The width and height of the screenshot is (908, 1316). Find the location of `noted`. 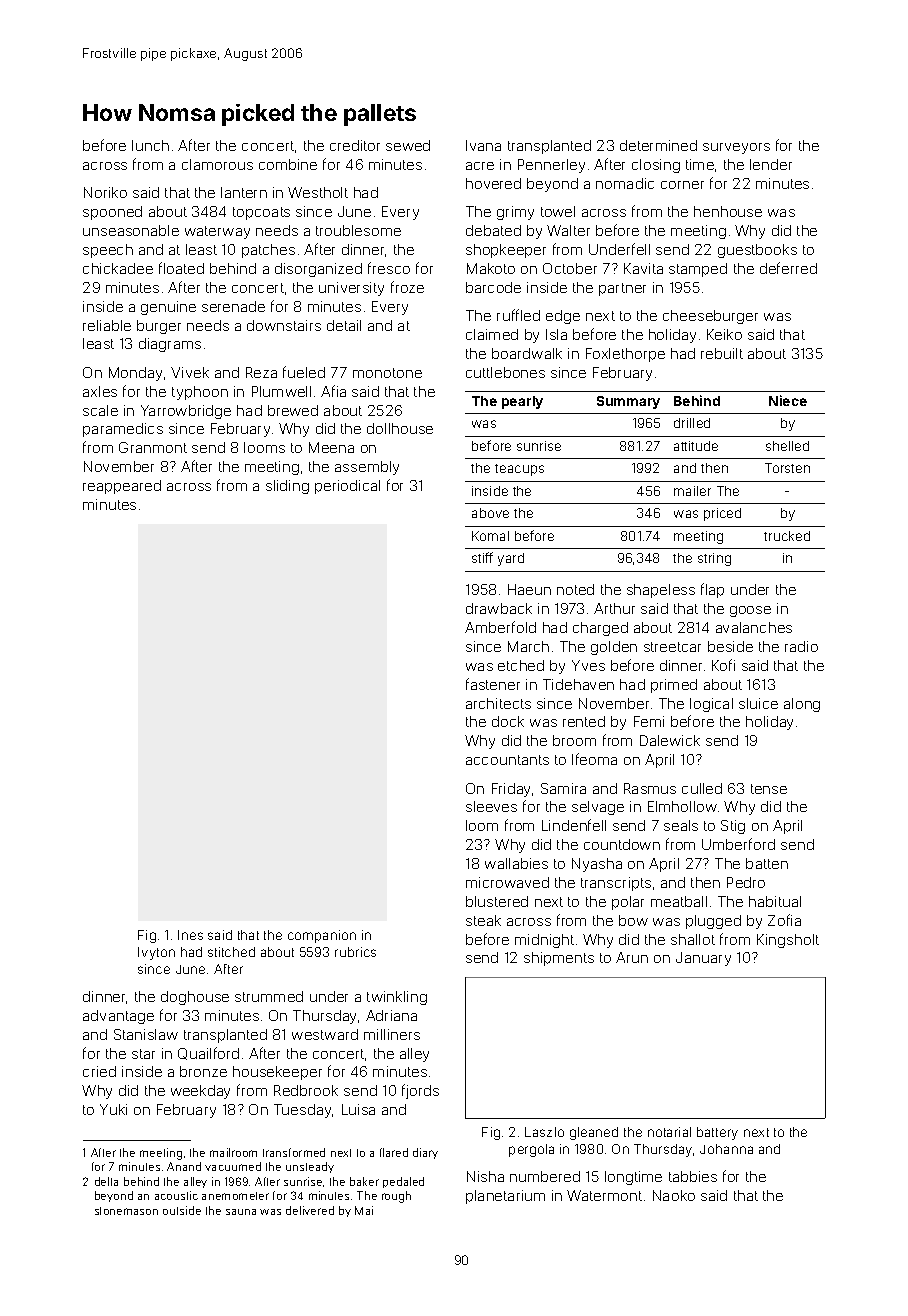

noted is located at coordinates (575, 589).
